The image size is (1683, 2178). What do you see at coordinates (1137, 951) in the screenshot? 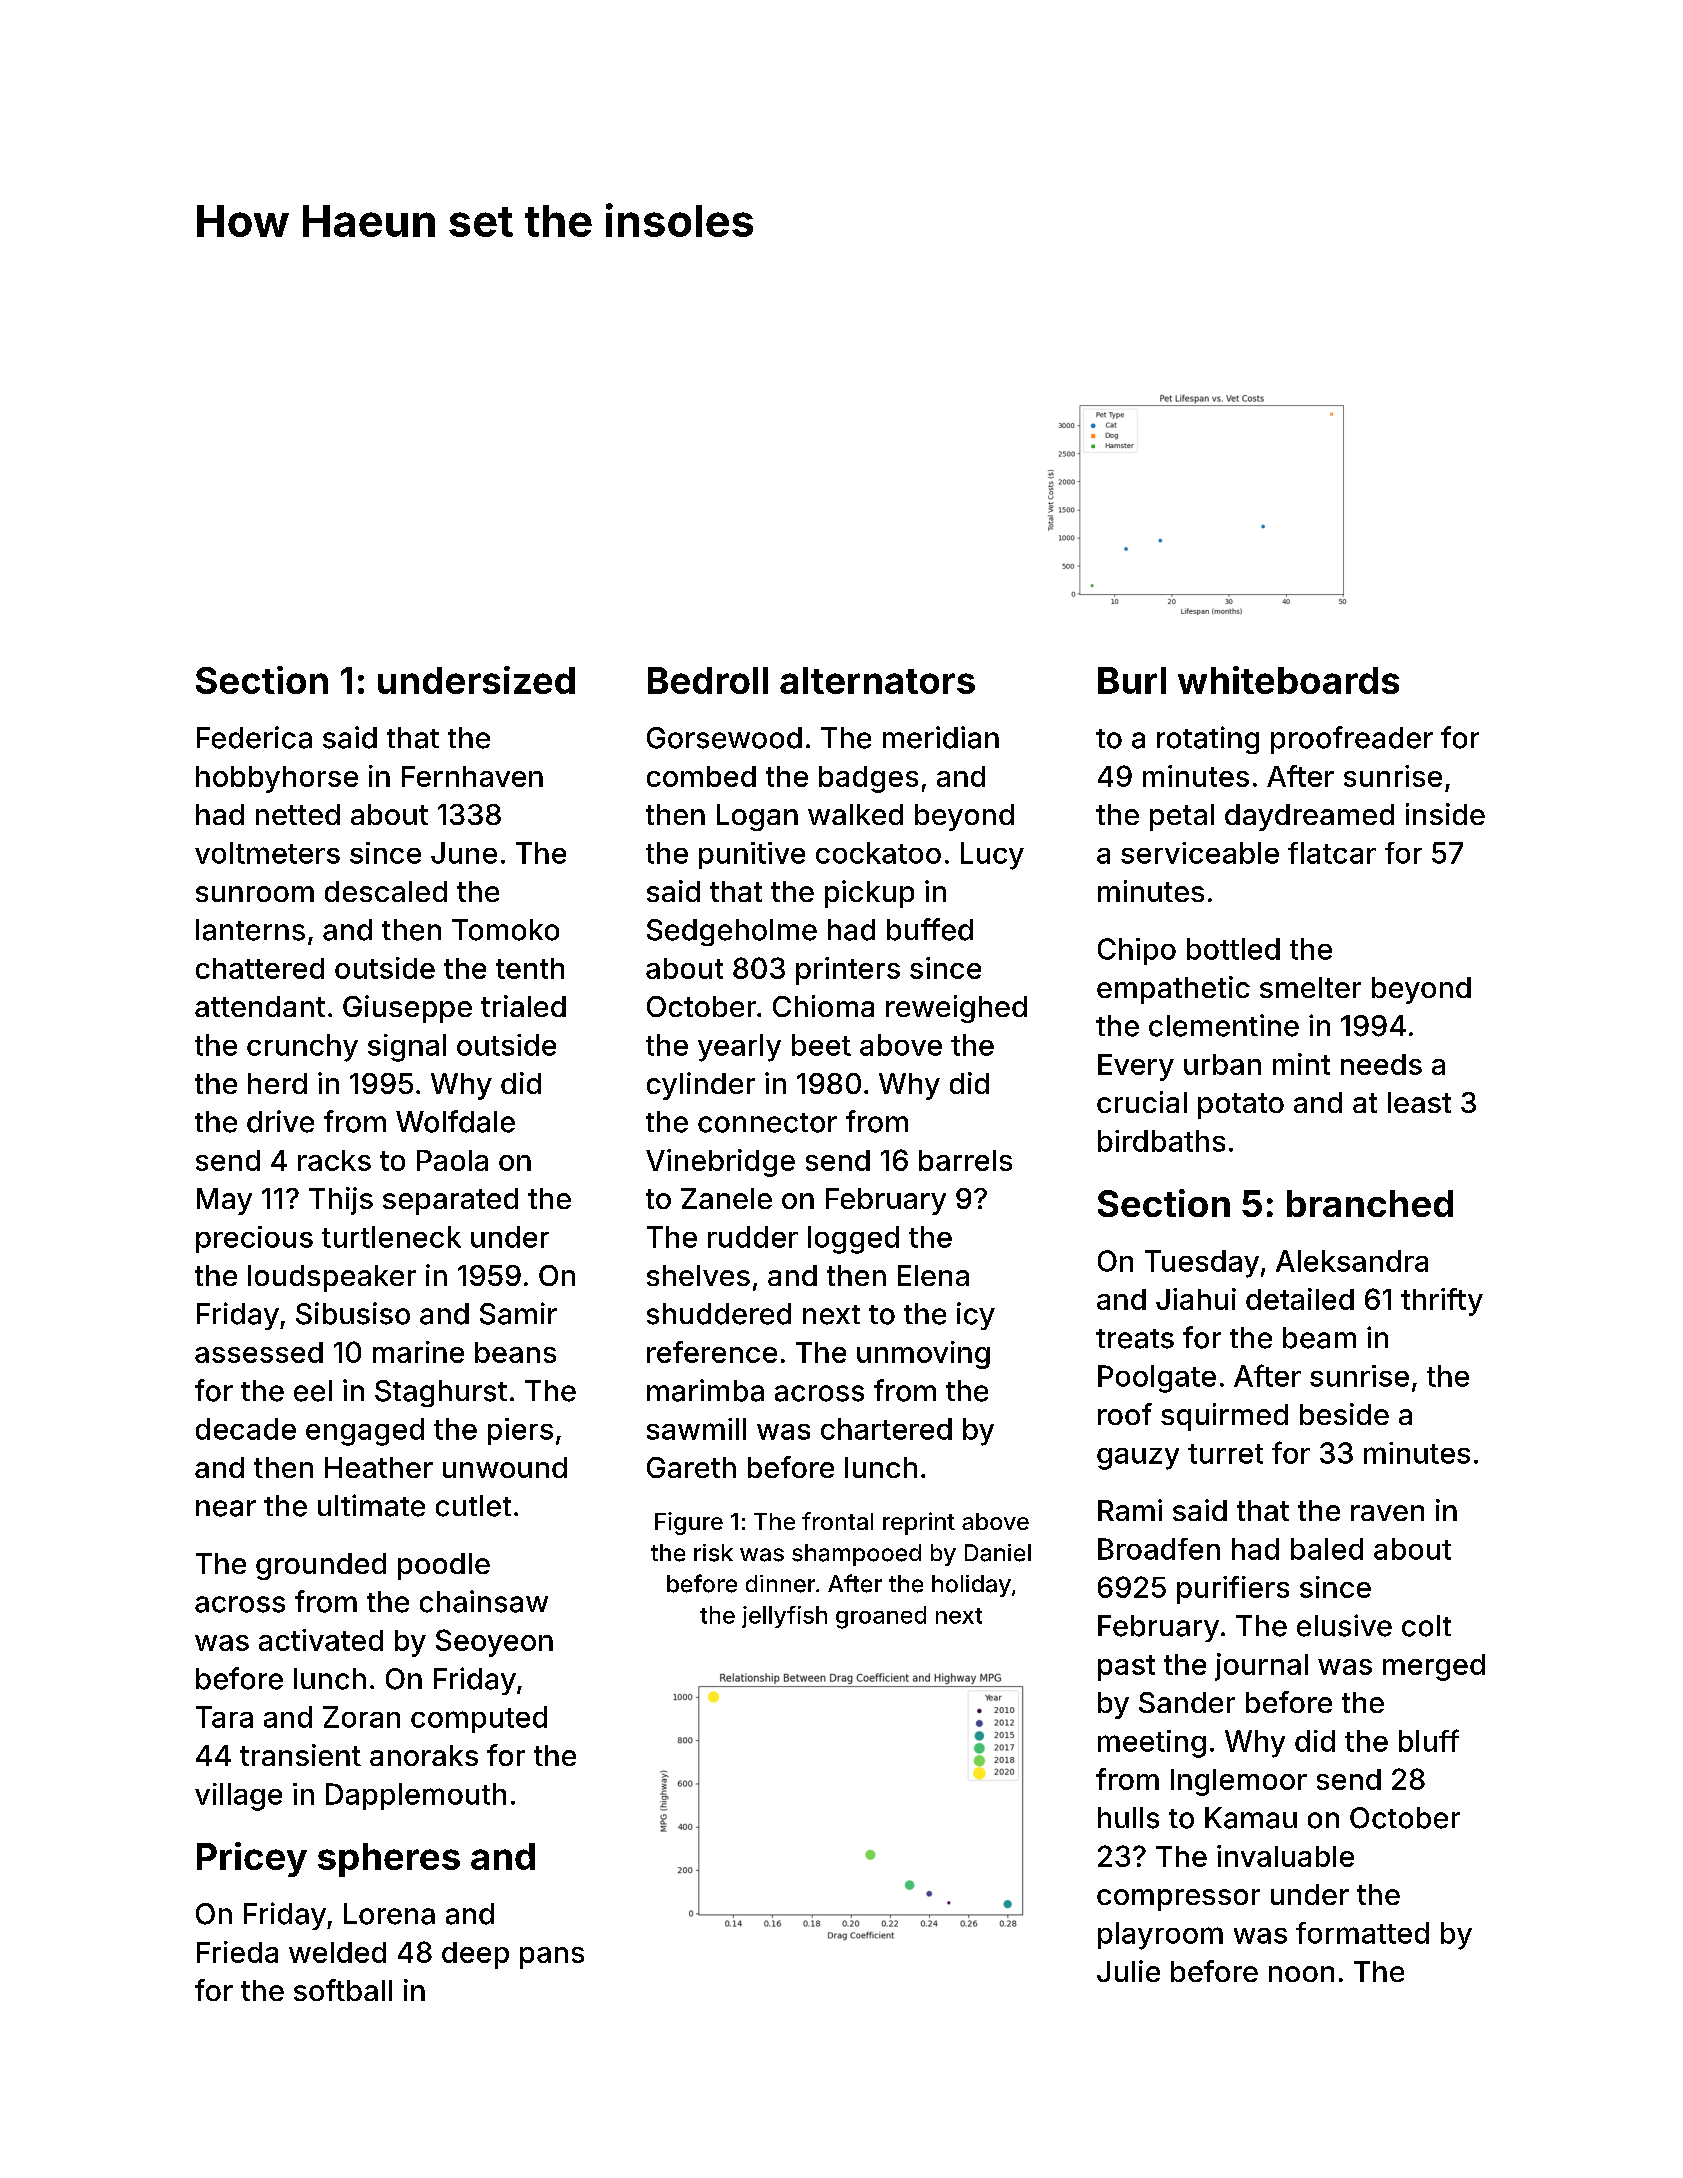
I see `Chipo` at bounding box center [1137, 951].
